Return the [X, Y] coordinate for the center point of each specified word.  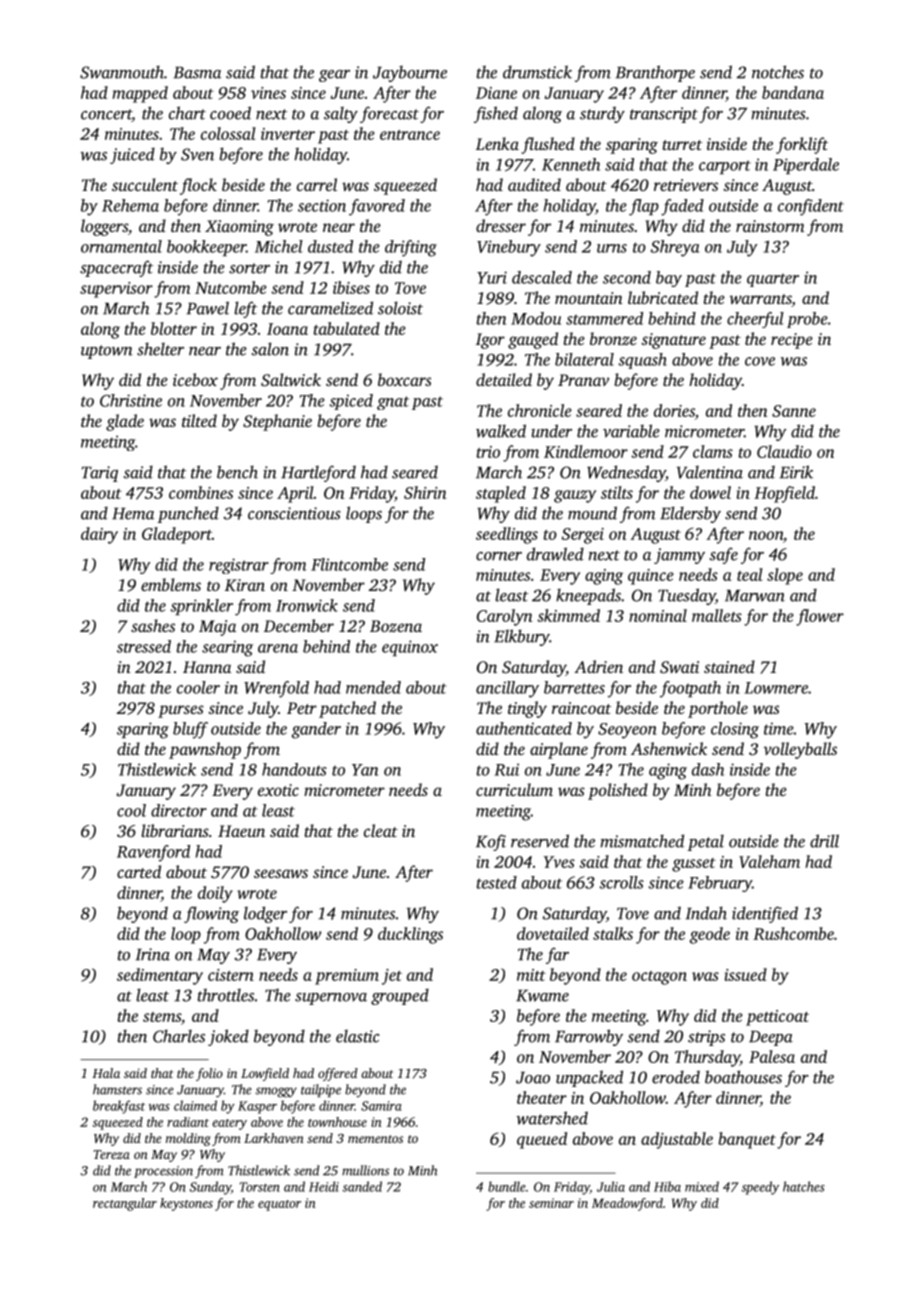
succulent [145, 184]
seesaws [281, 873]
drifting [411, 248]
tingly [527, 709]
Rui [507, 769]
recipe [792, 341]
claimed [195, 1105]
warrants [760, 300]
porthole [718, 709]
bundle [507, 1186]
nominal [658, 615]
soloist [400, 308]
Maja [217, 628]
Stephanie [277, 422]
